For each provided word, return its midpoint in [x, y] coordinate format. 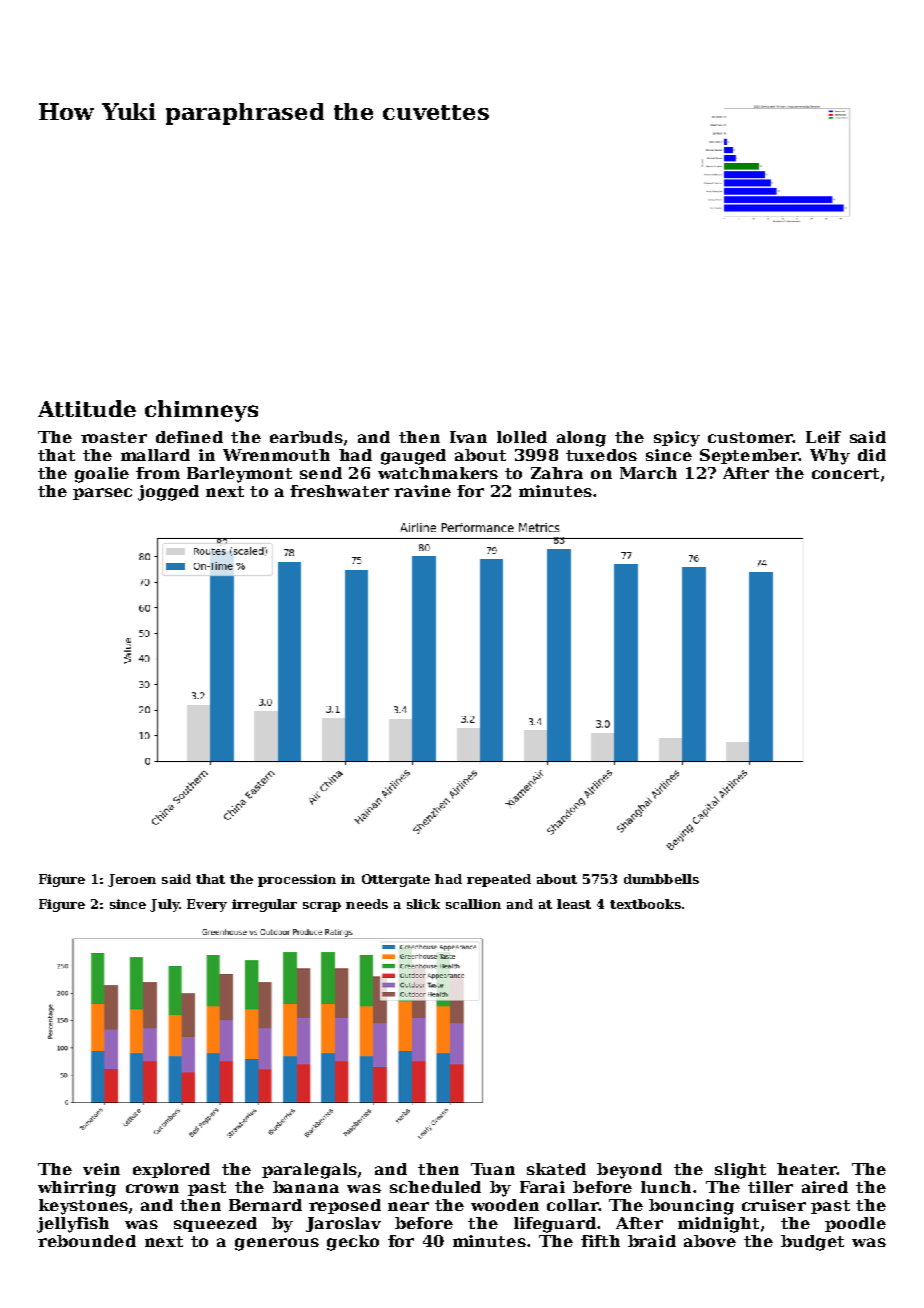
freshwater [339, 491]
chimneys [201, 411]
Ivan [468, 437]
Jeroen [132, 880]
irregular [264, 905]
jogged [168, 493]
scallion [473, 904]
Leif [823, 437]
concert [845, 473]
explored [171, 1170]
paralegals [309, 1171]
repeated [499, 880]
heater [807, 1169]
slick [423, 904]
